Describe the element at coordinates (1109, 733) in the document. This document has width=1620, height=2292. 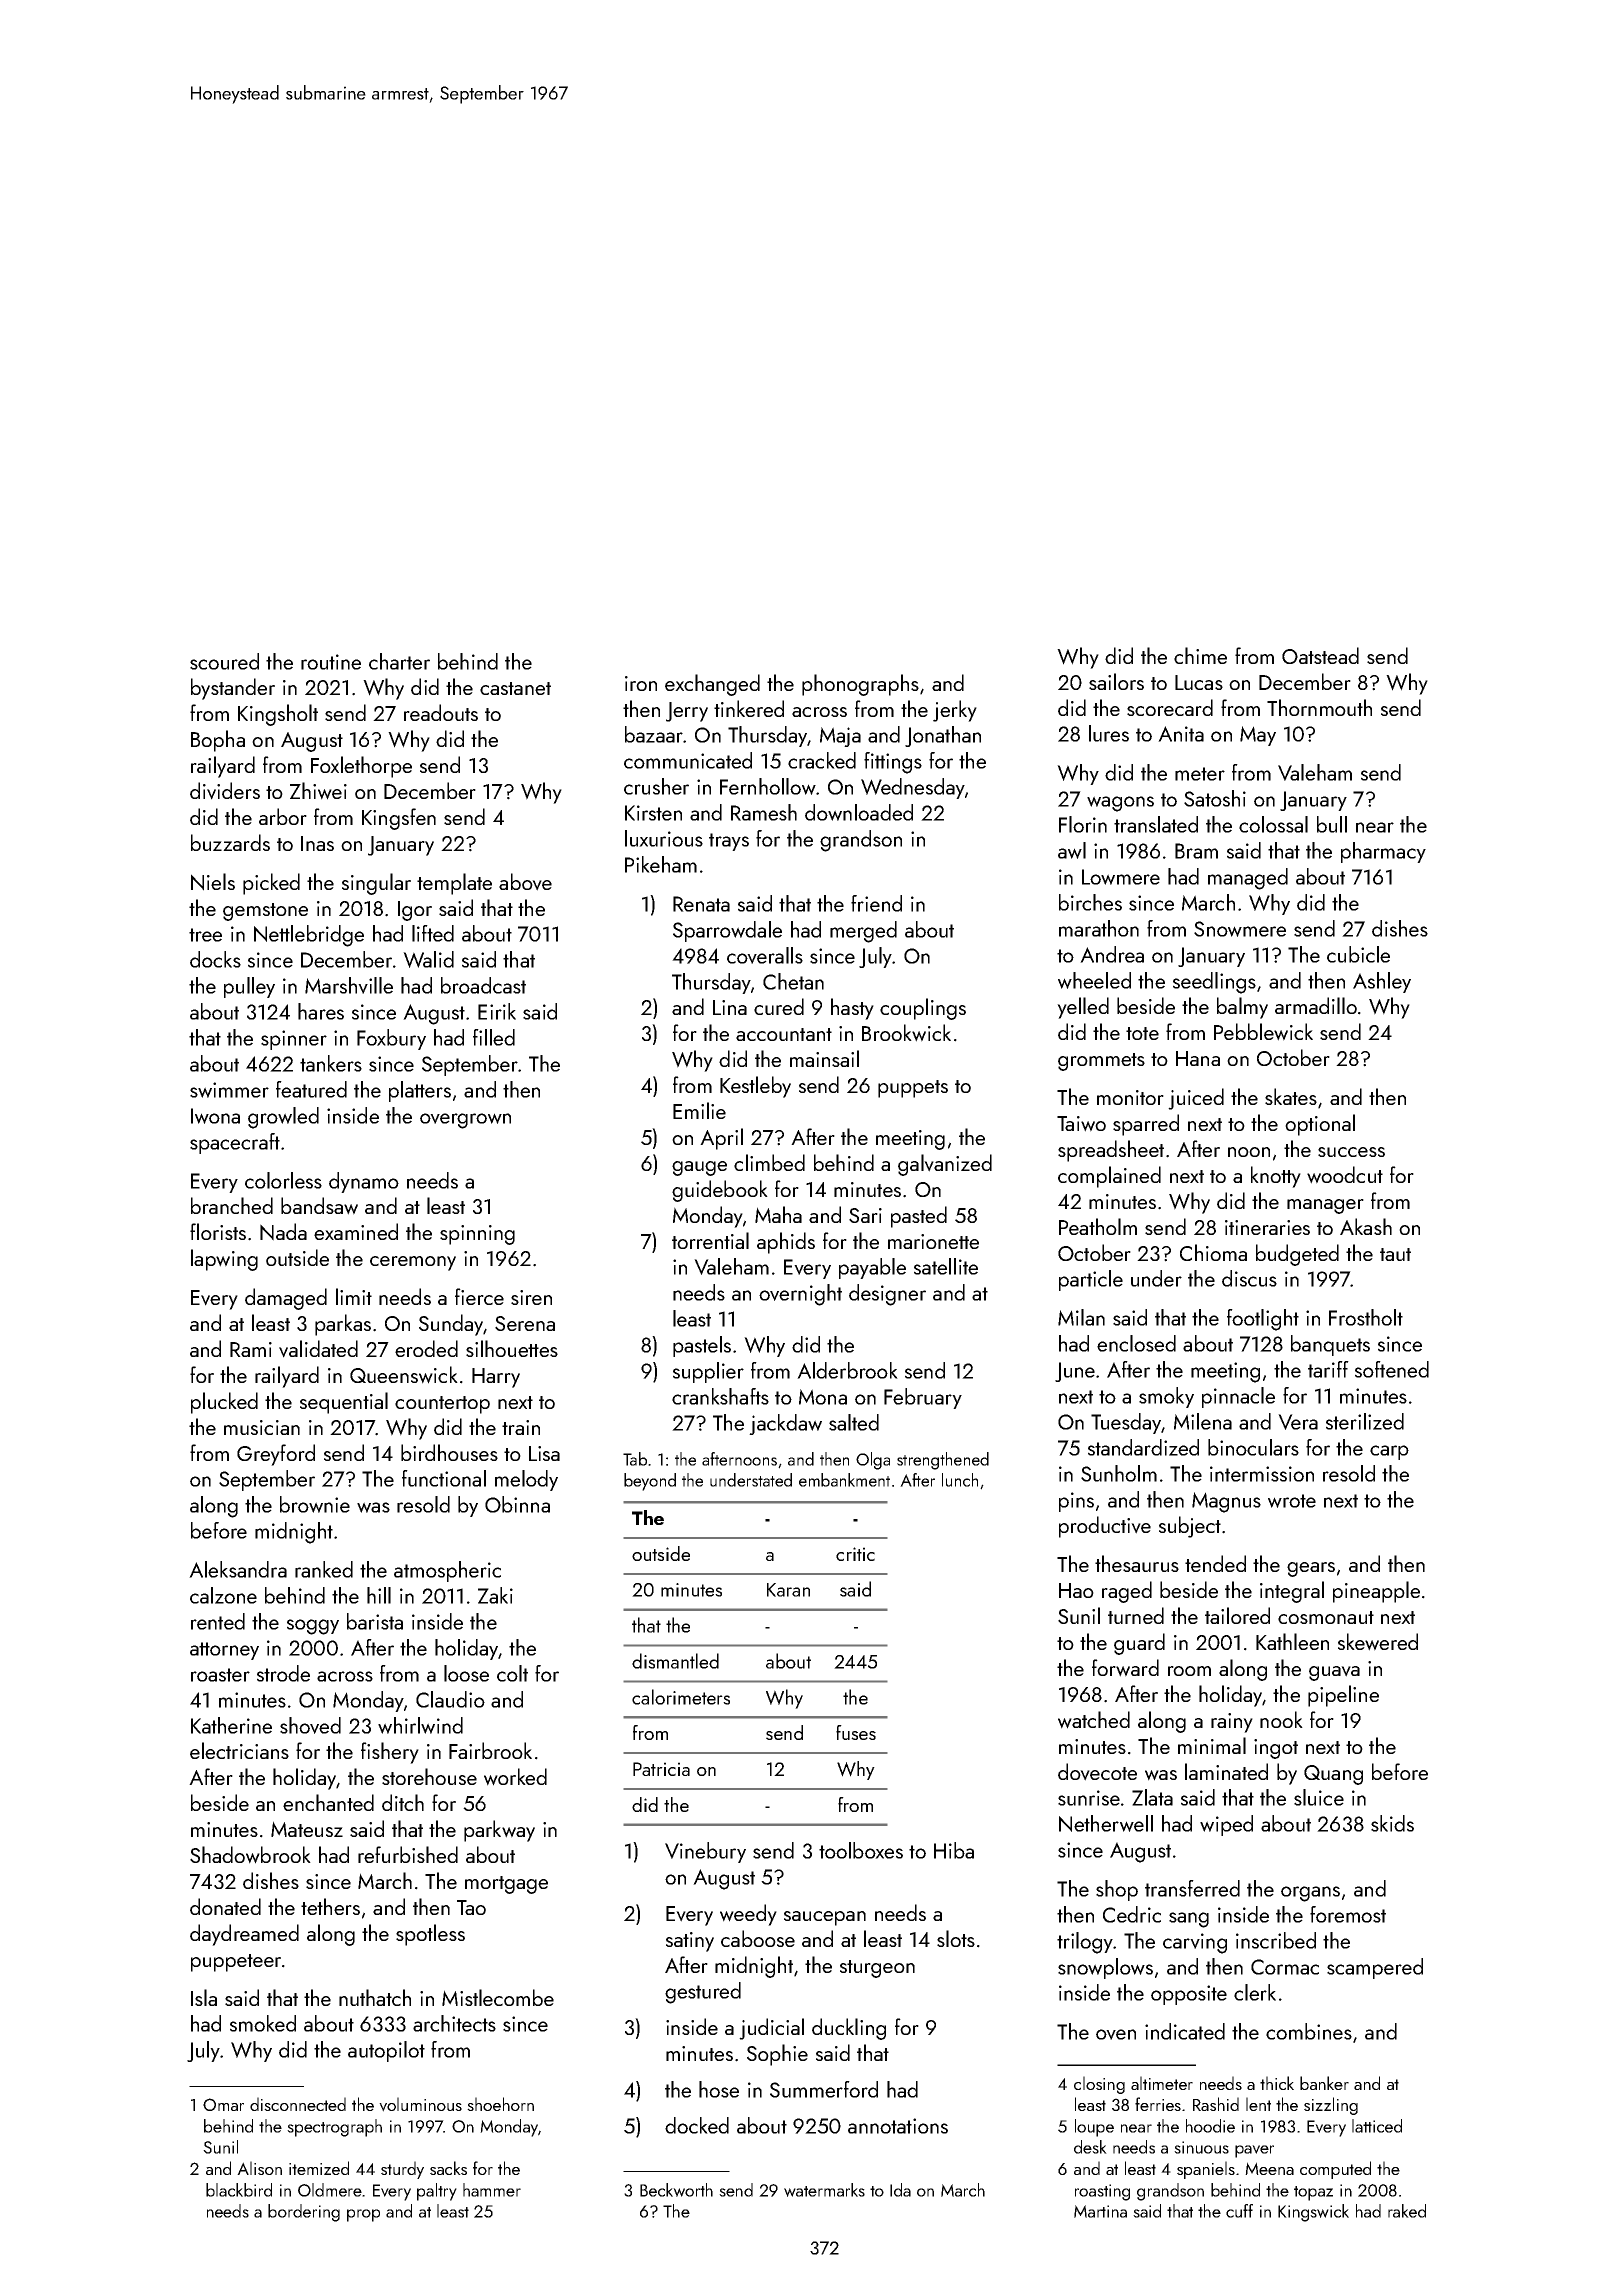
I see `lures` at that location.
